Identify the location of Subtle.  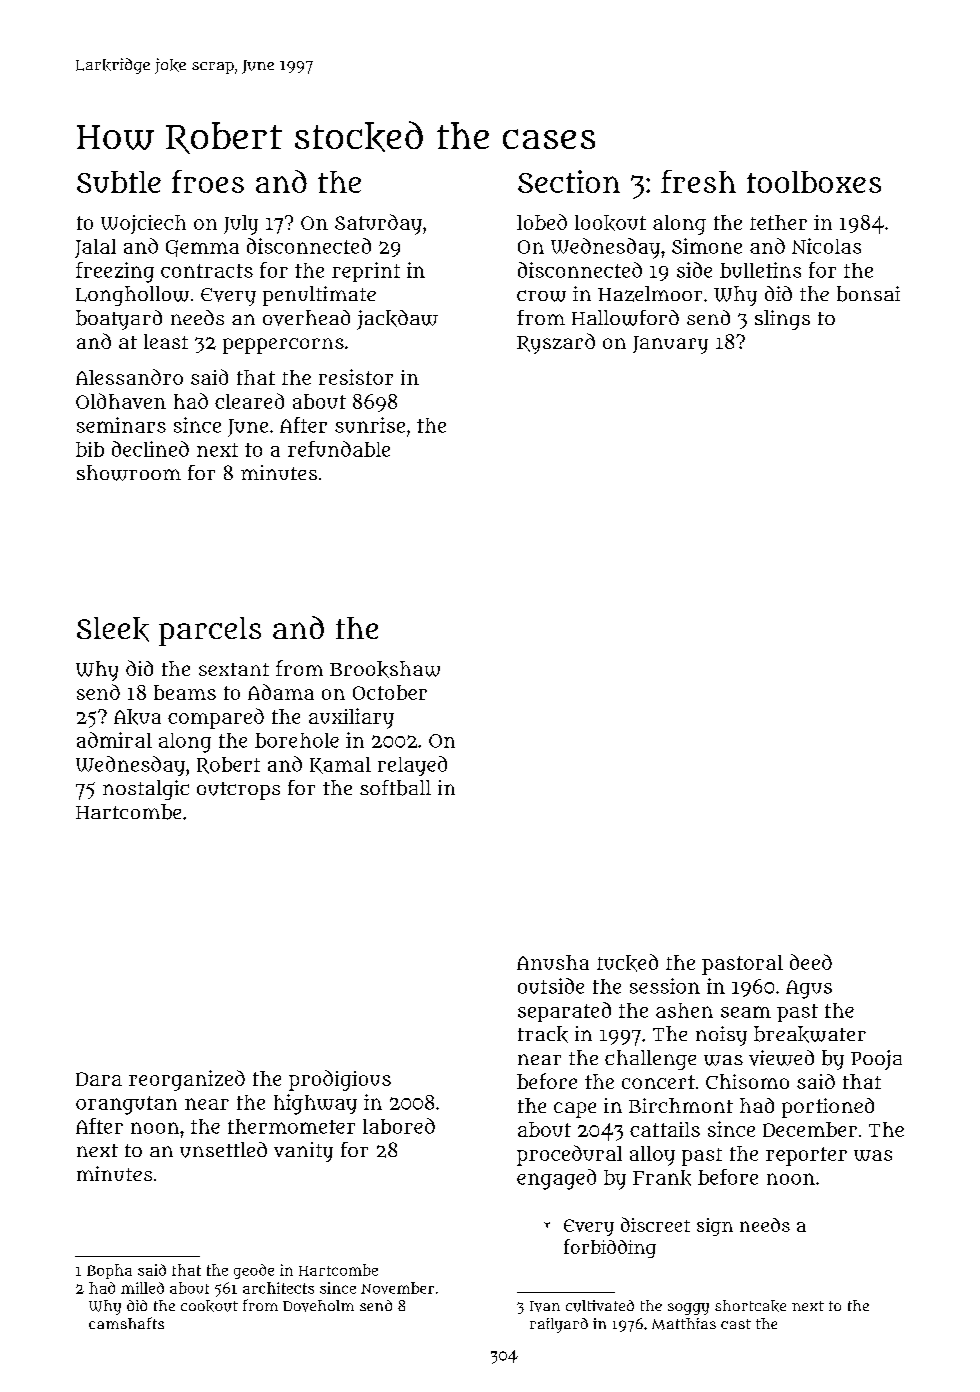
(119, 182).
